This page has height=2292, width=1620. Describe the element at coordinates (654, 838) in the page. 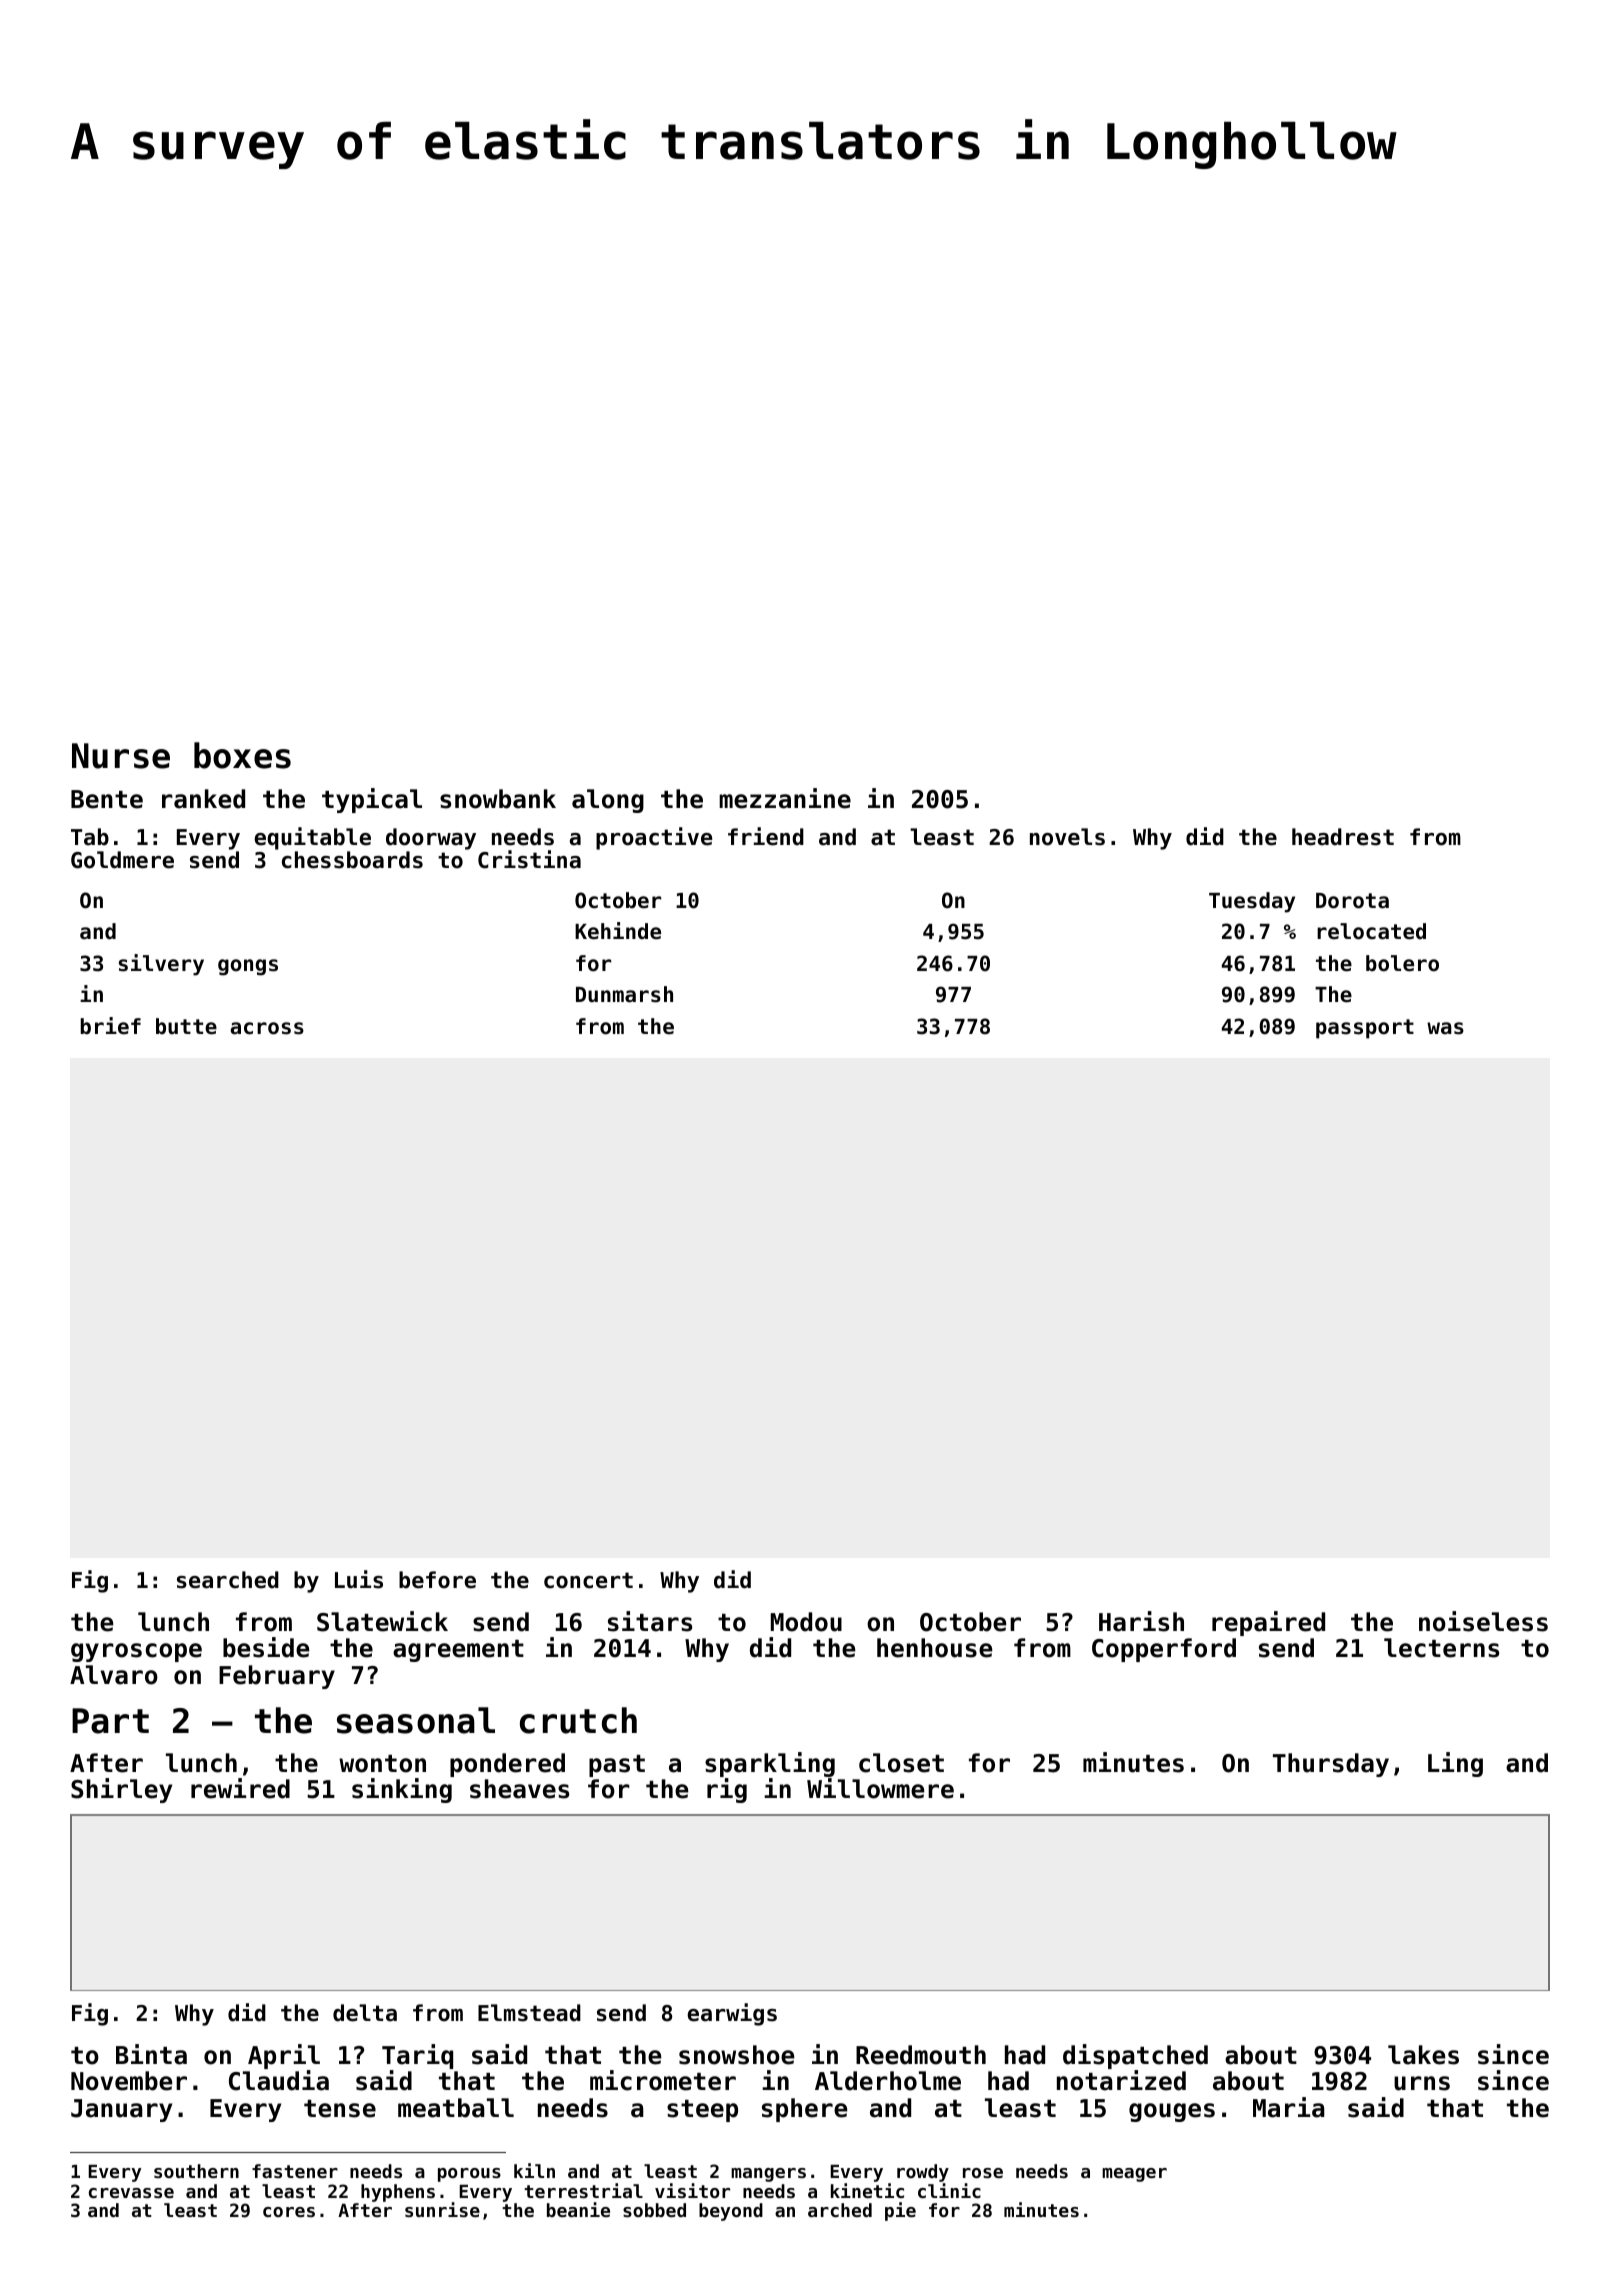

I see `proactive` at that location.
